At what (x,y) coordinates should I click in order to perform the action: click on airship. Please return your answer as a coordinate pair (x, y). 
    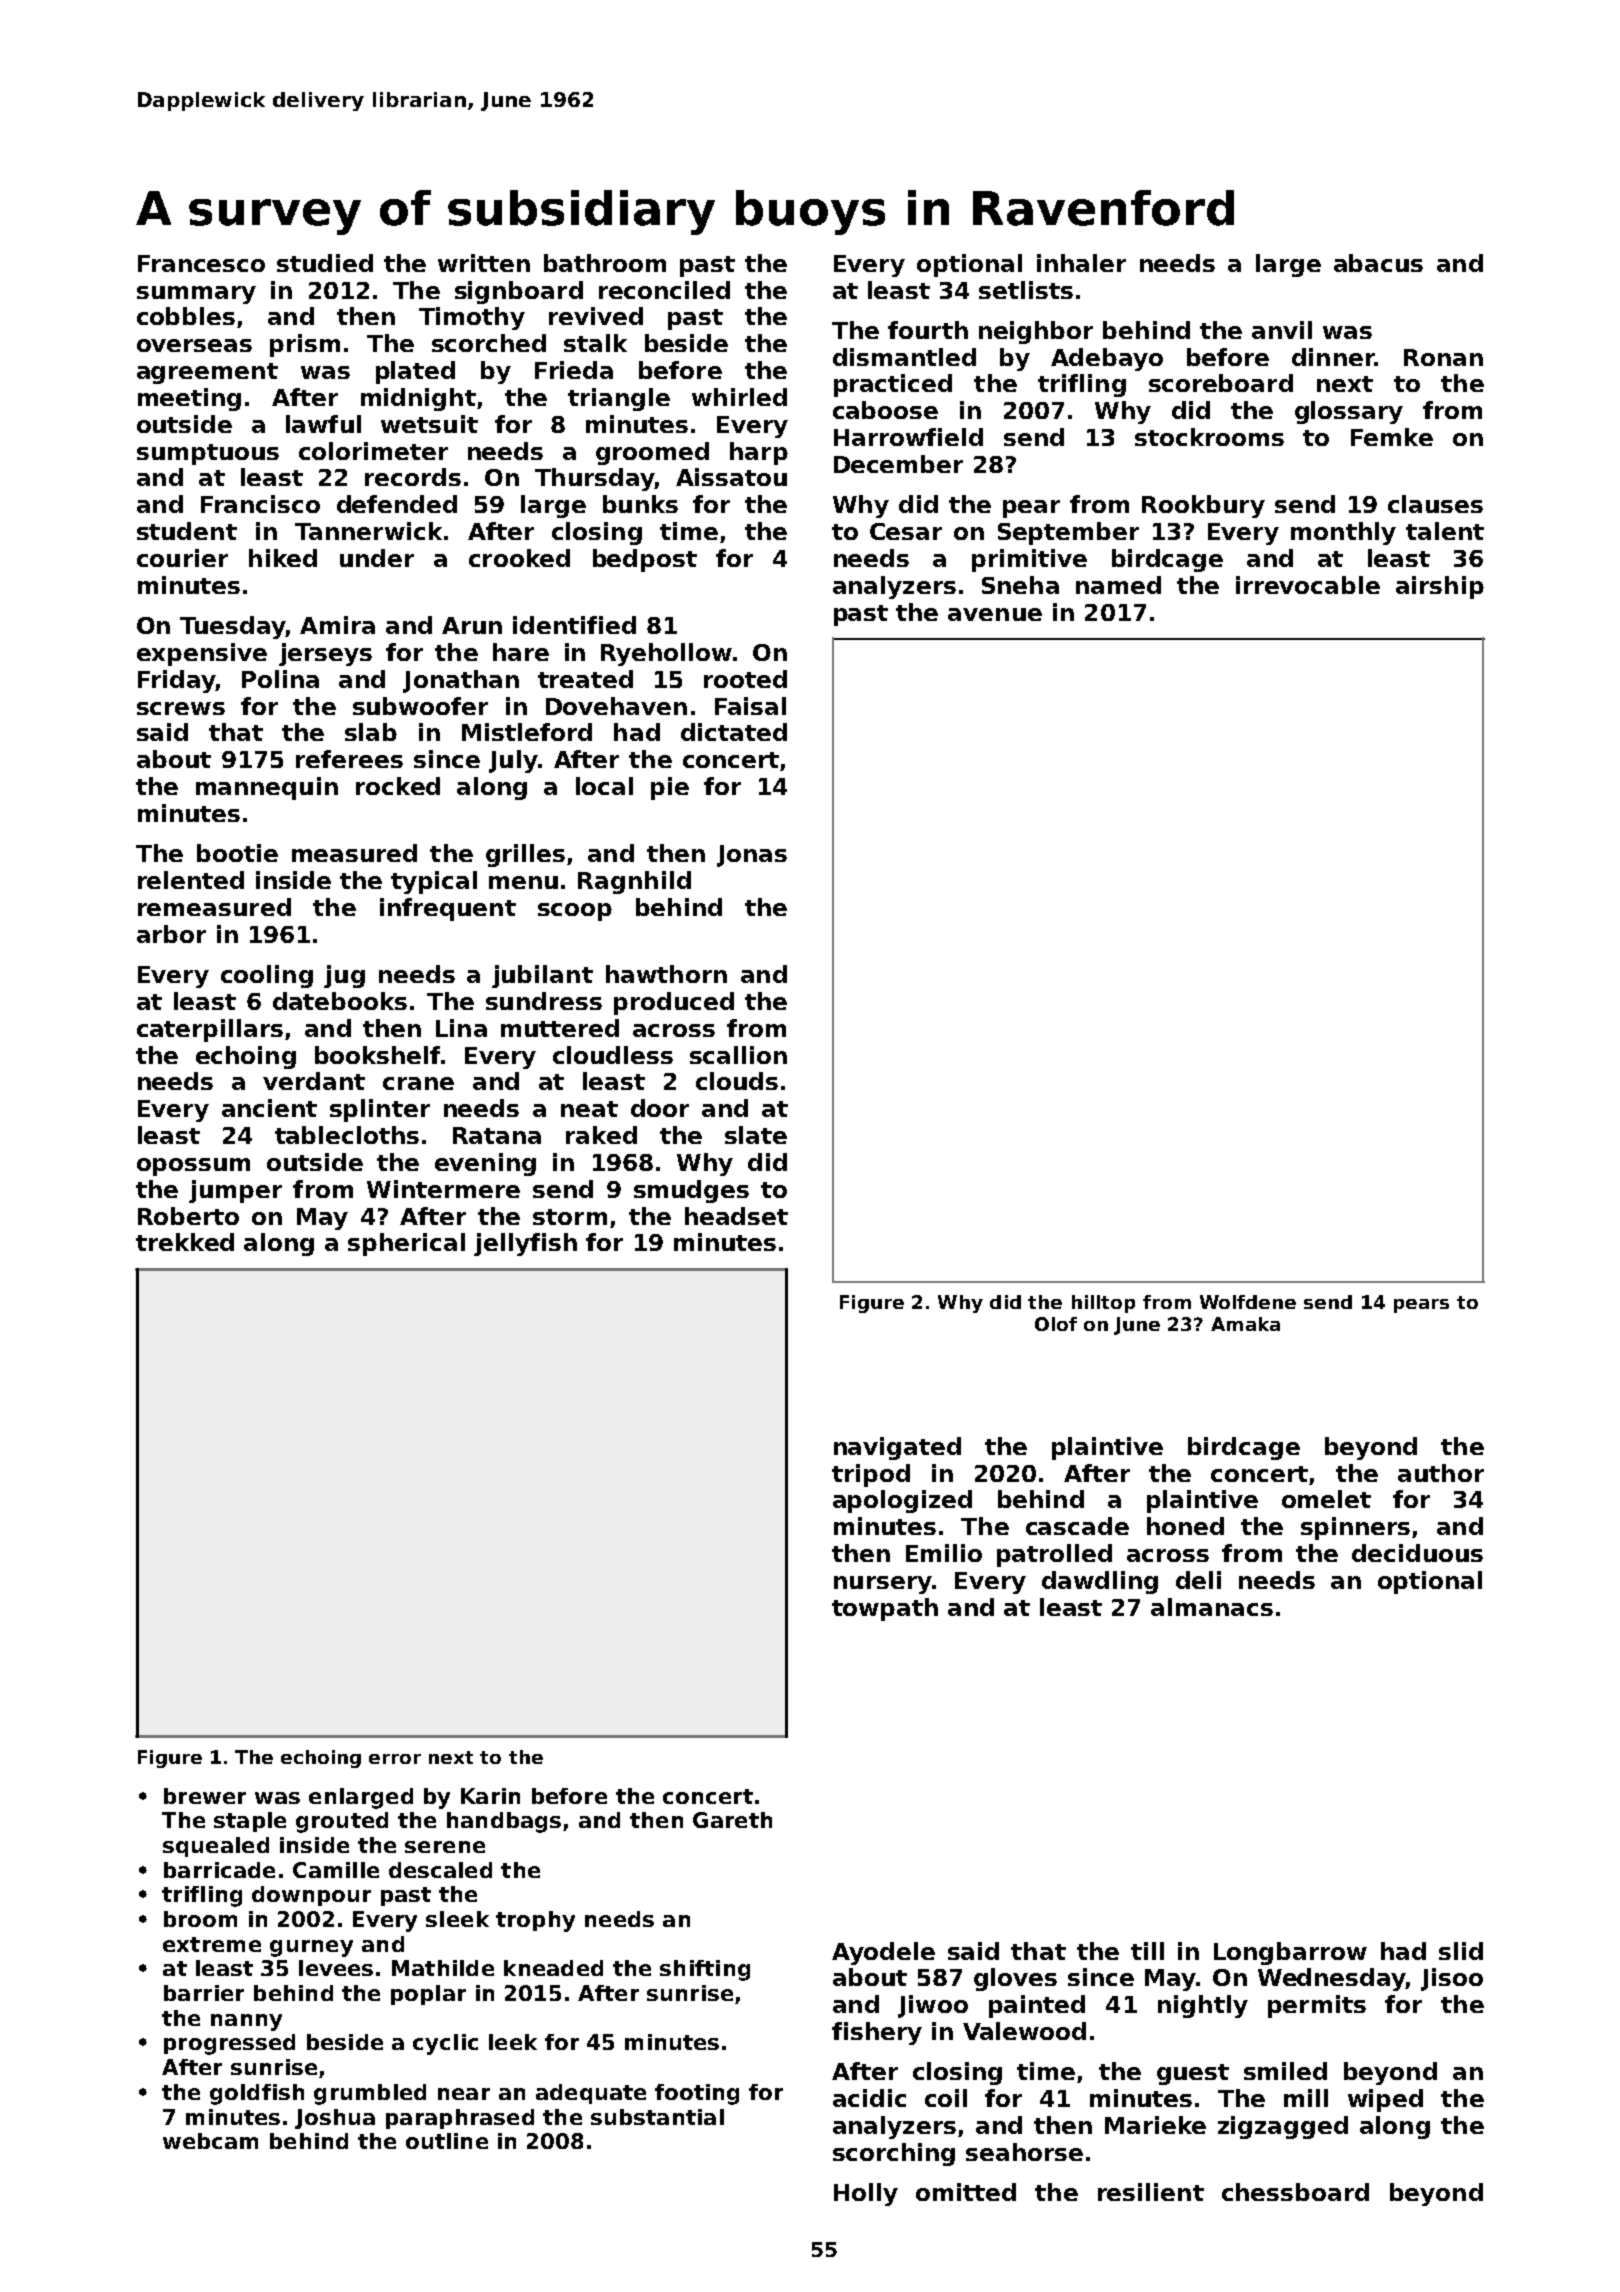
    Looking at the image, I should click on (1440, 587).
